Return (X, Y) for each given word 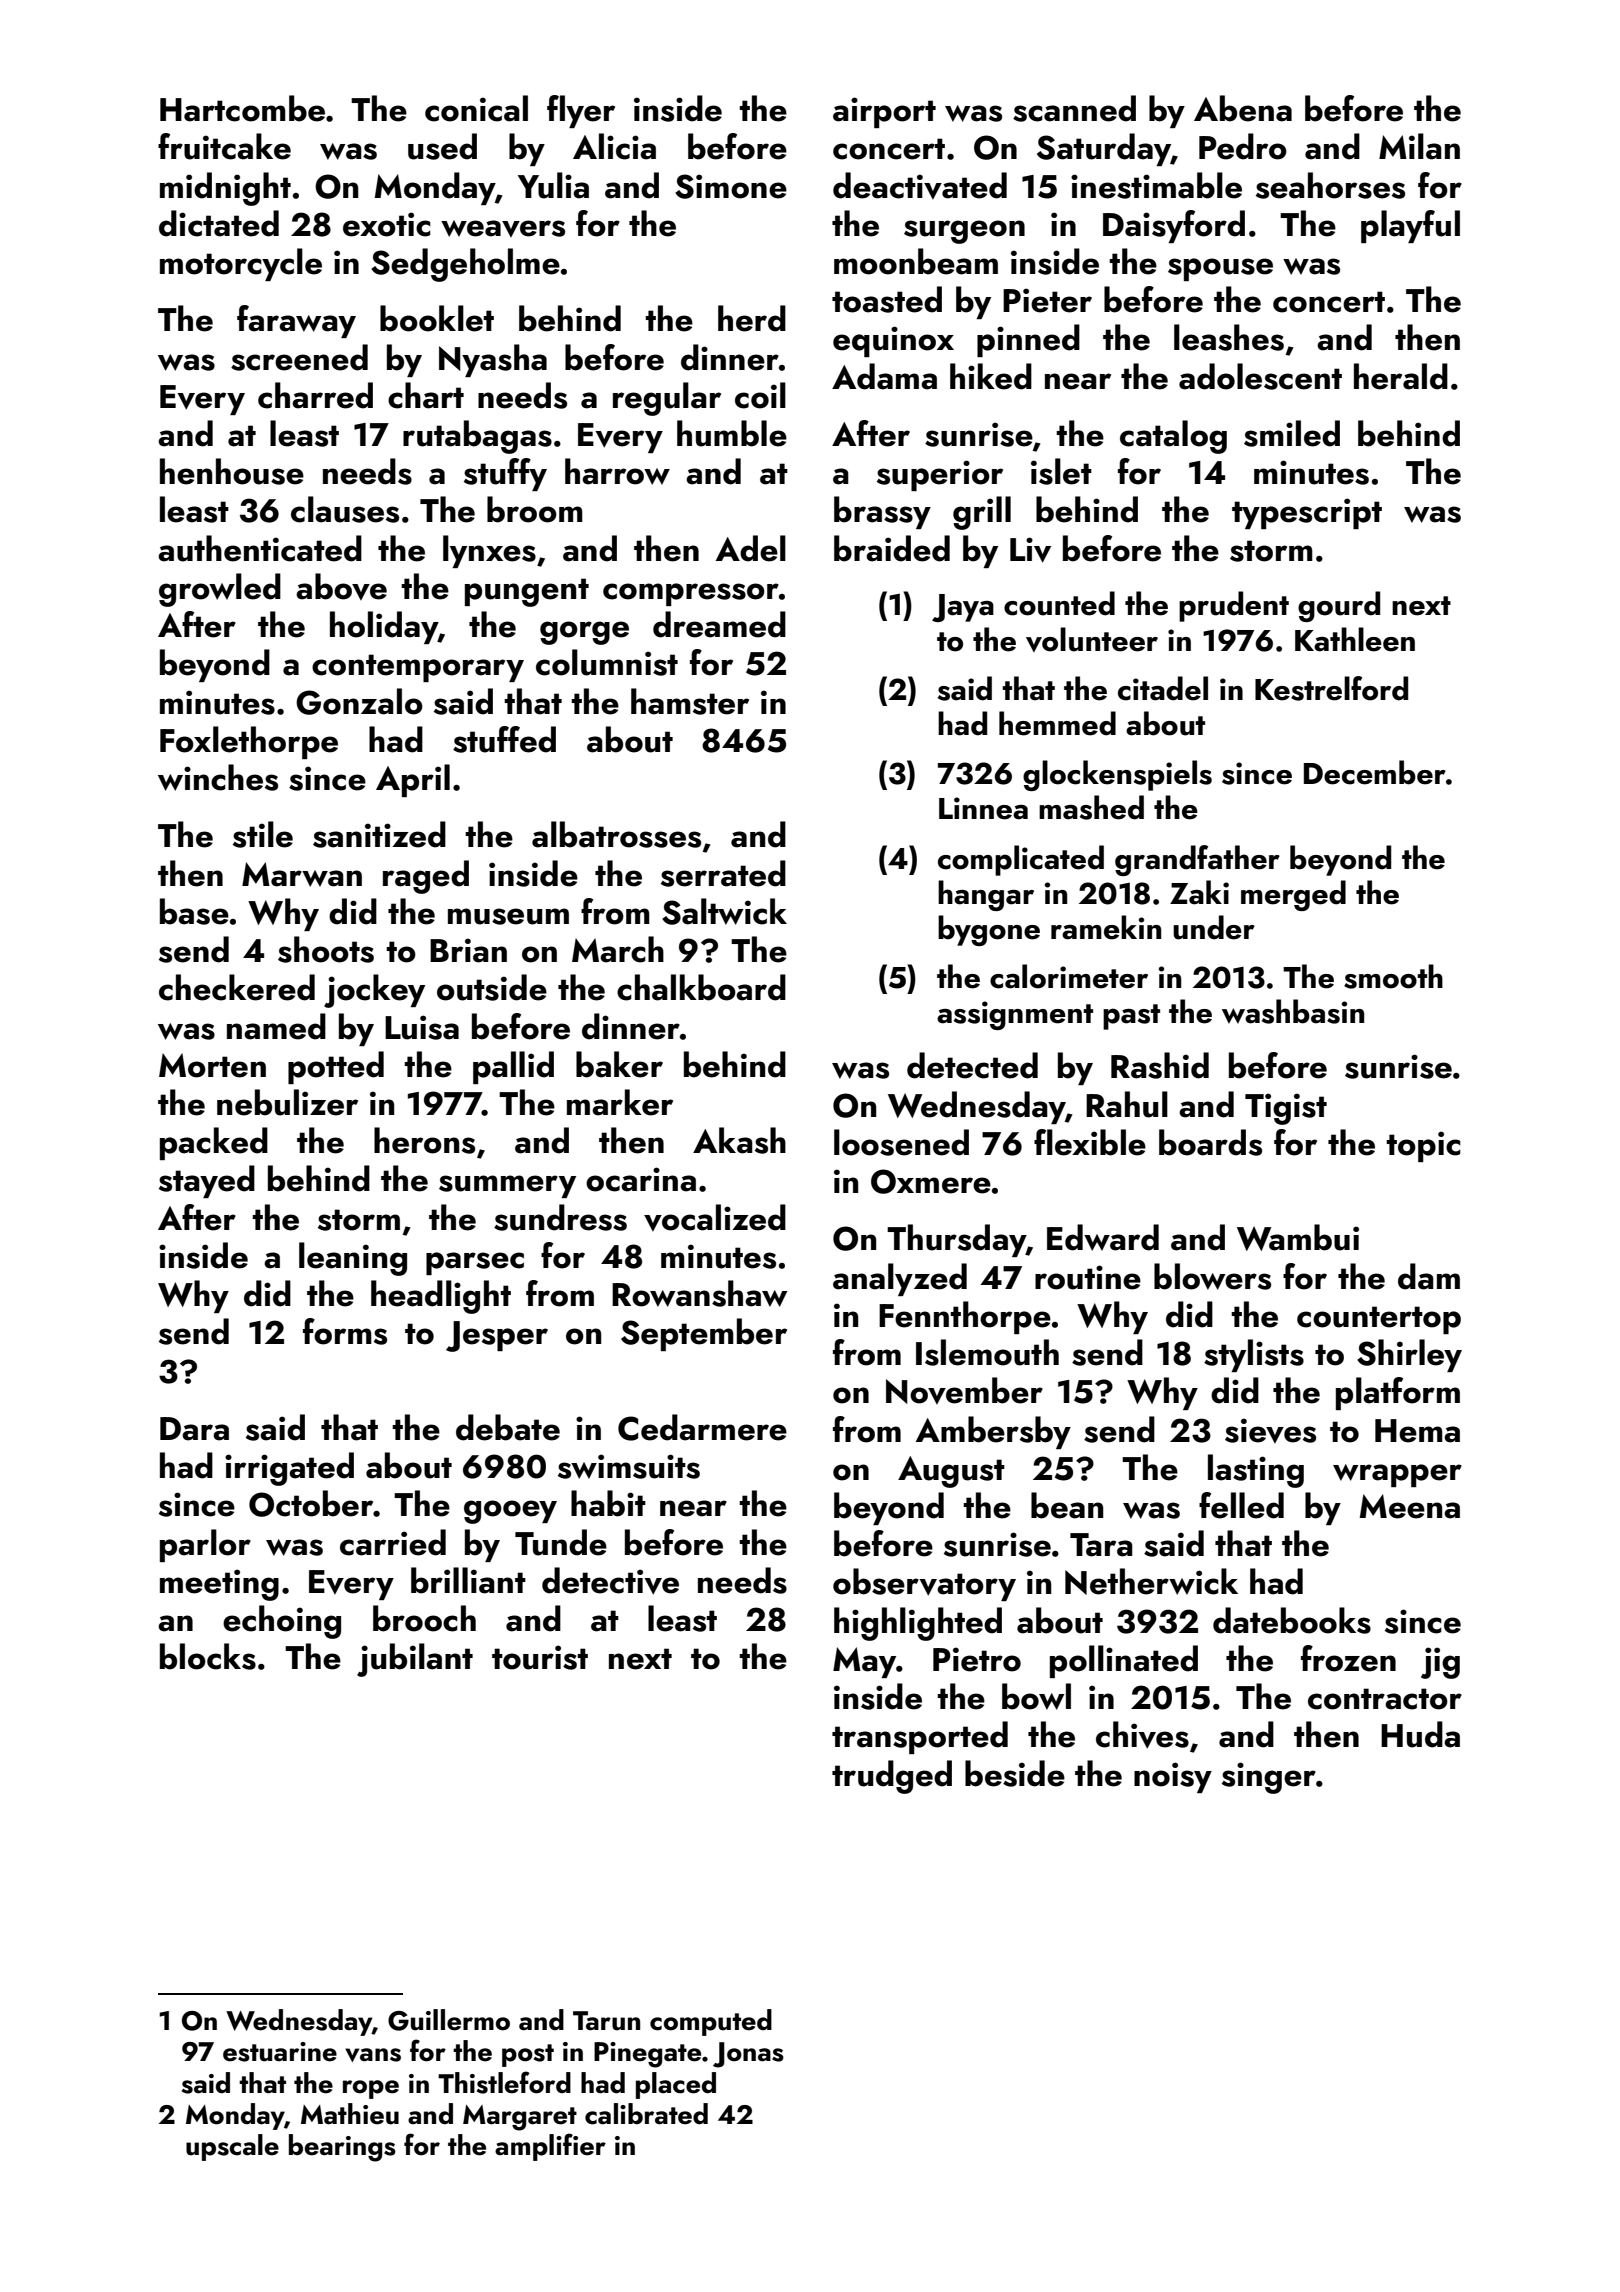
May (864, 1662)
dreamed (719, 624)
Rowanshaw (700, 1293)
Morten (212, 1065)
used (442, 146)
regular (667, 399)
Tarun (606, 2021)
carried (393, 1542)
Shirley (1409, 1355)
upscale (232, 2147)
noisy (1173, 1777)
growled (220, 590)
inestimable (1156, 185)
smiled (1292, 433)
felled (1241, 1505)
